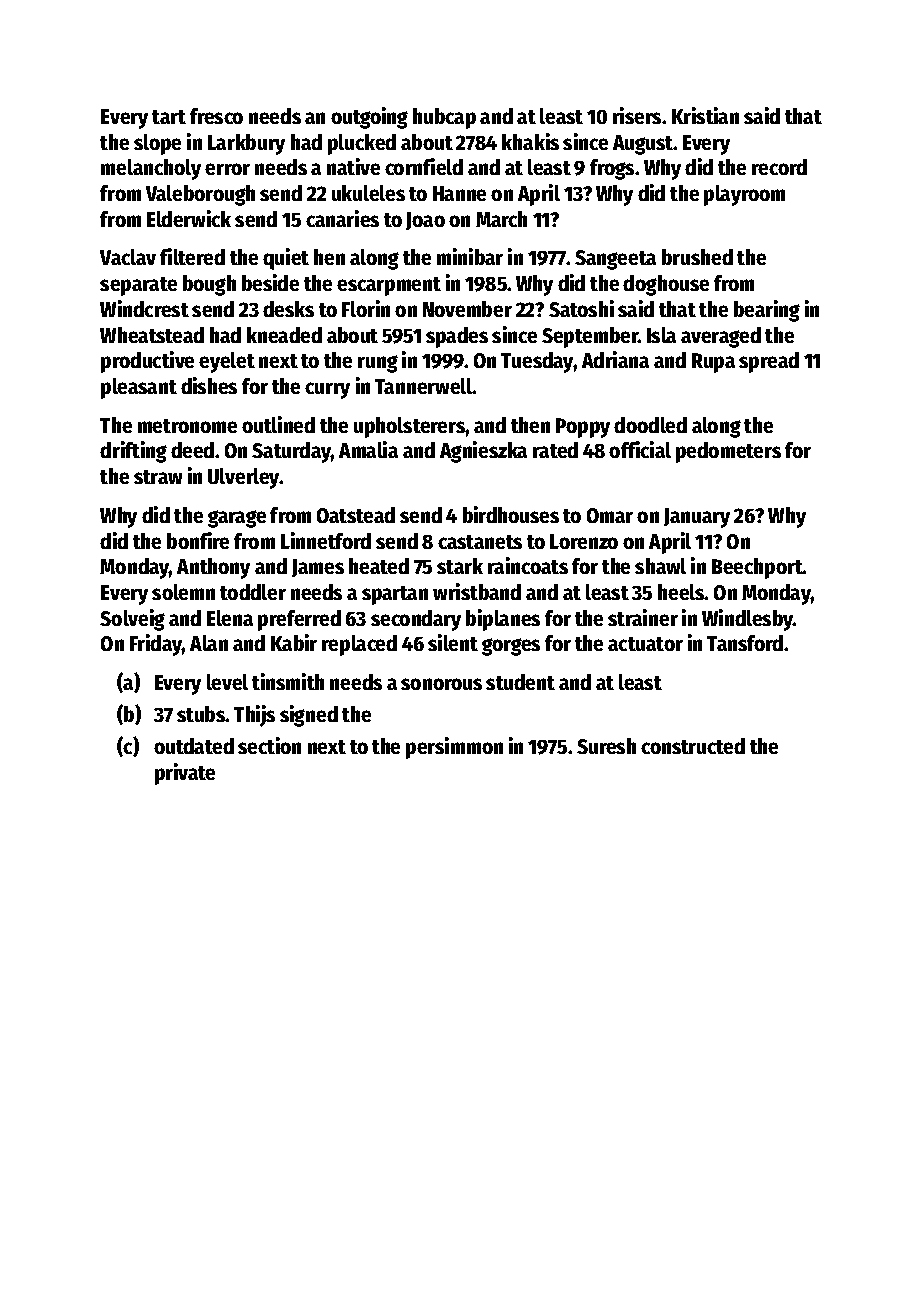  Describe the element at coordinates (697, 518) in the image. I see `January` at that location.
